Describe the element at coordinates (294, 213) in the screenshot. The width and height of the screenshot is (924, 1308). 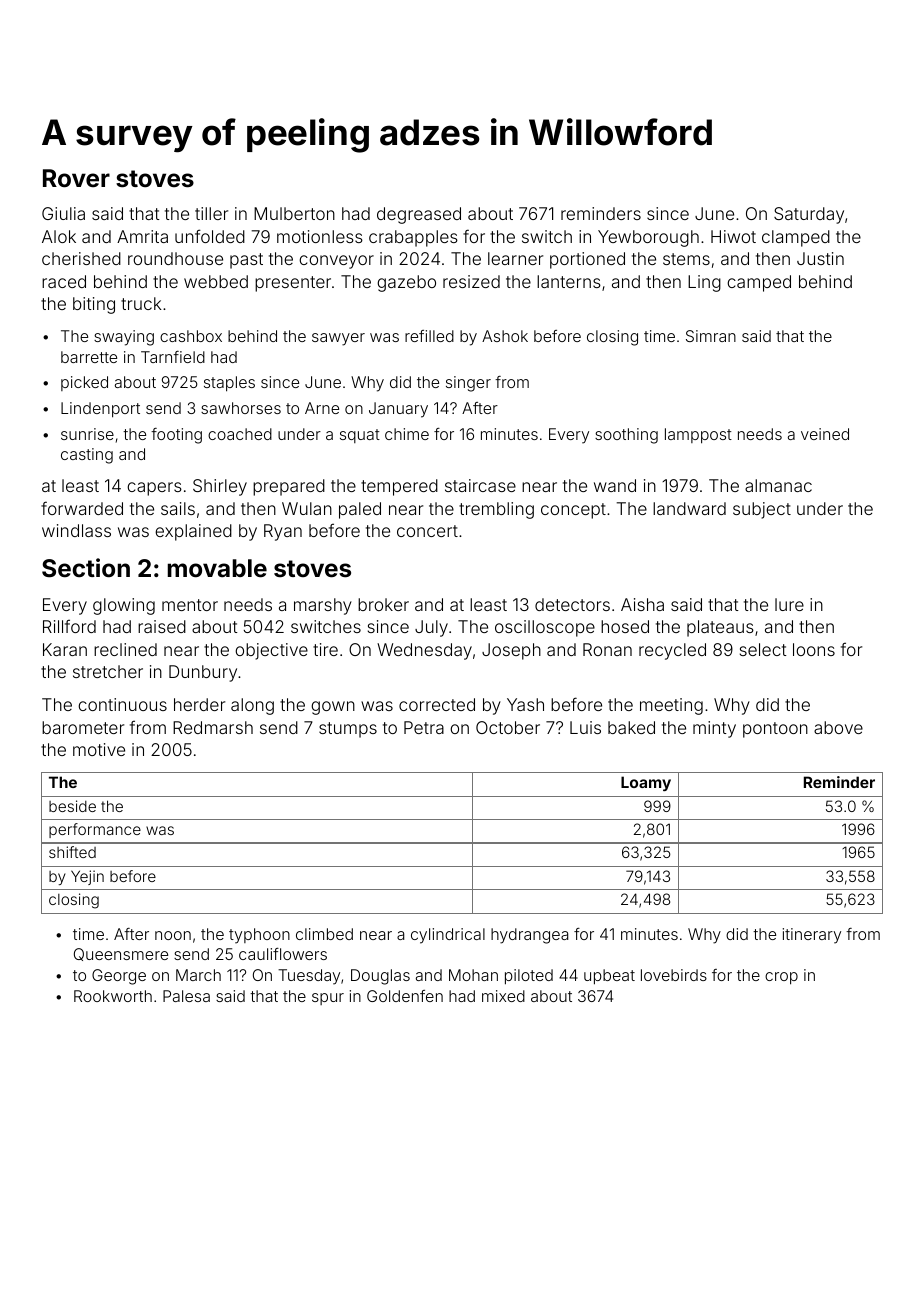
I see `Mulberton` at that location.
